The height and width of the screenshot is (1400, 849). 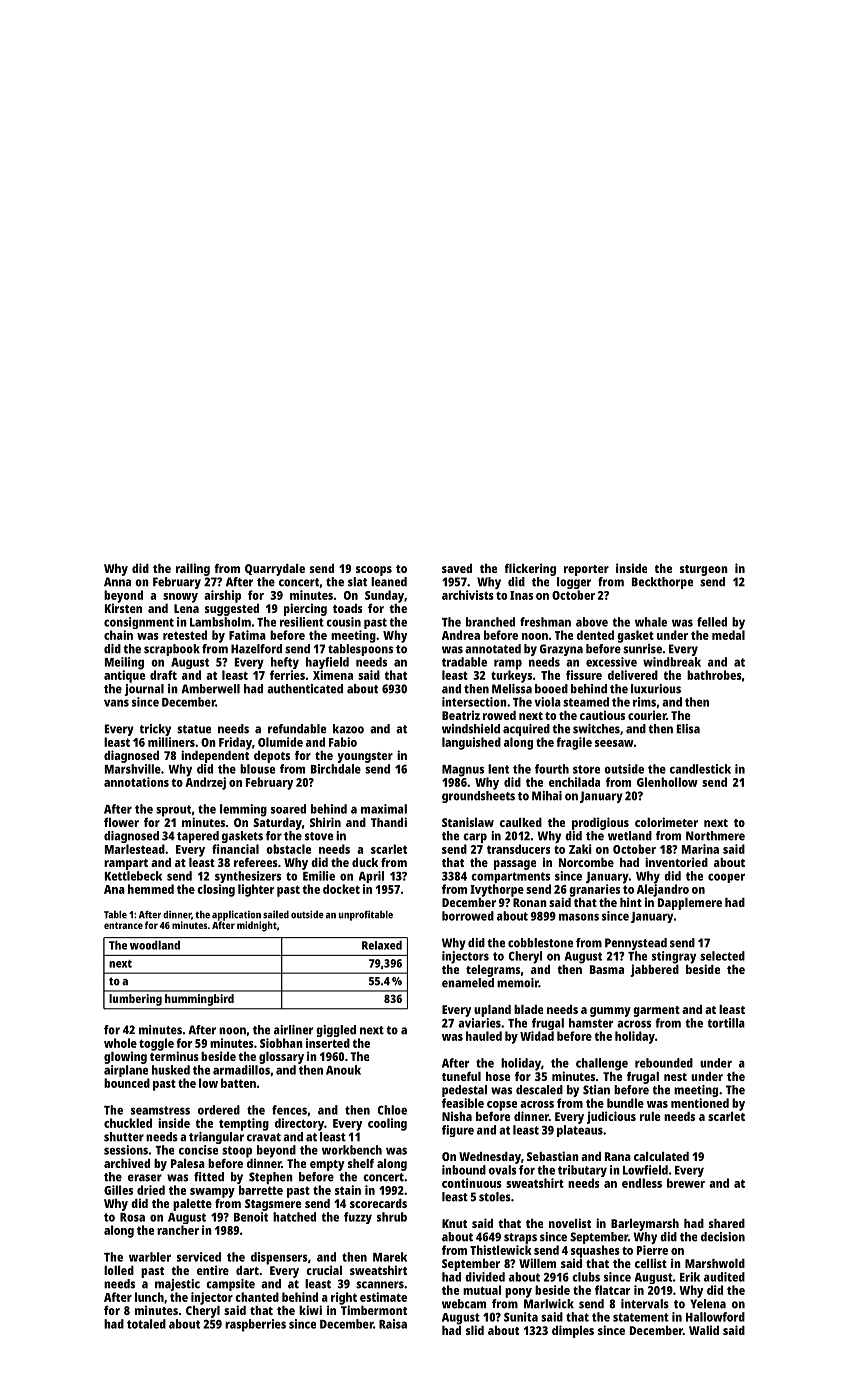 I want to click on railing, so click(x=193, y=569).
